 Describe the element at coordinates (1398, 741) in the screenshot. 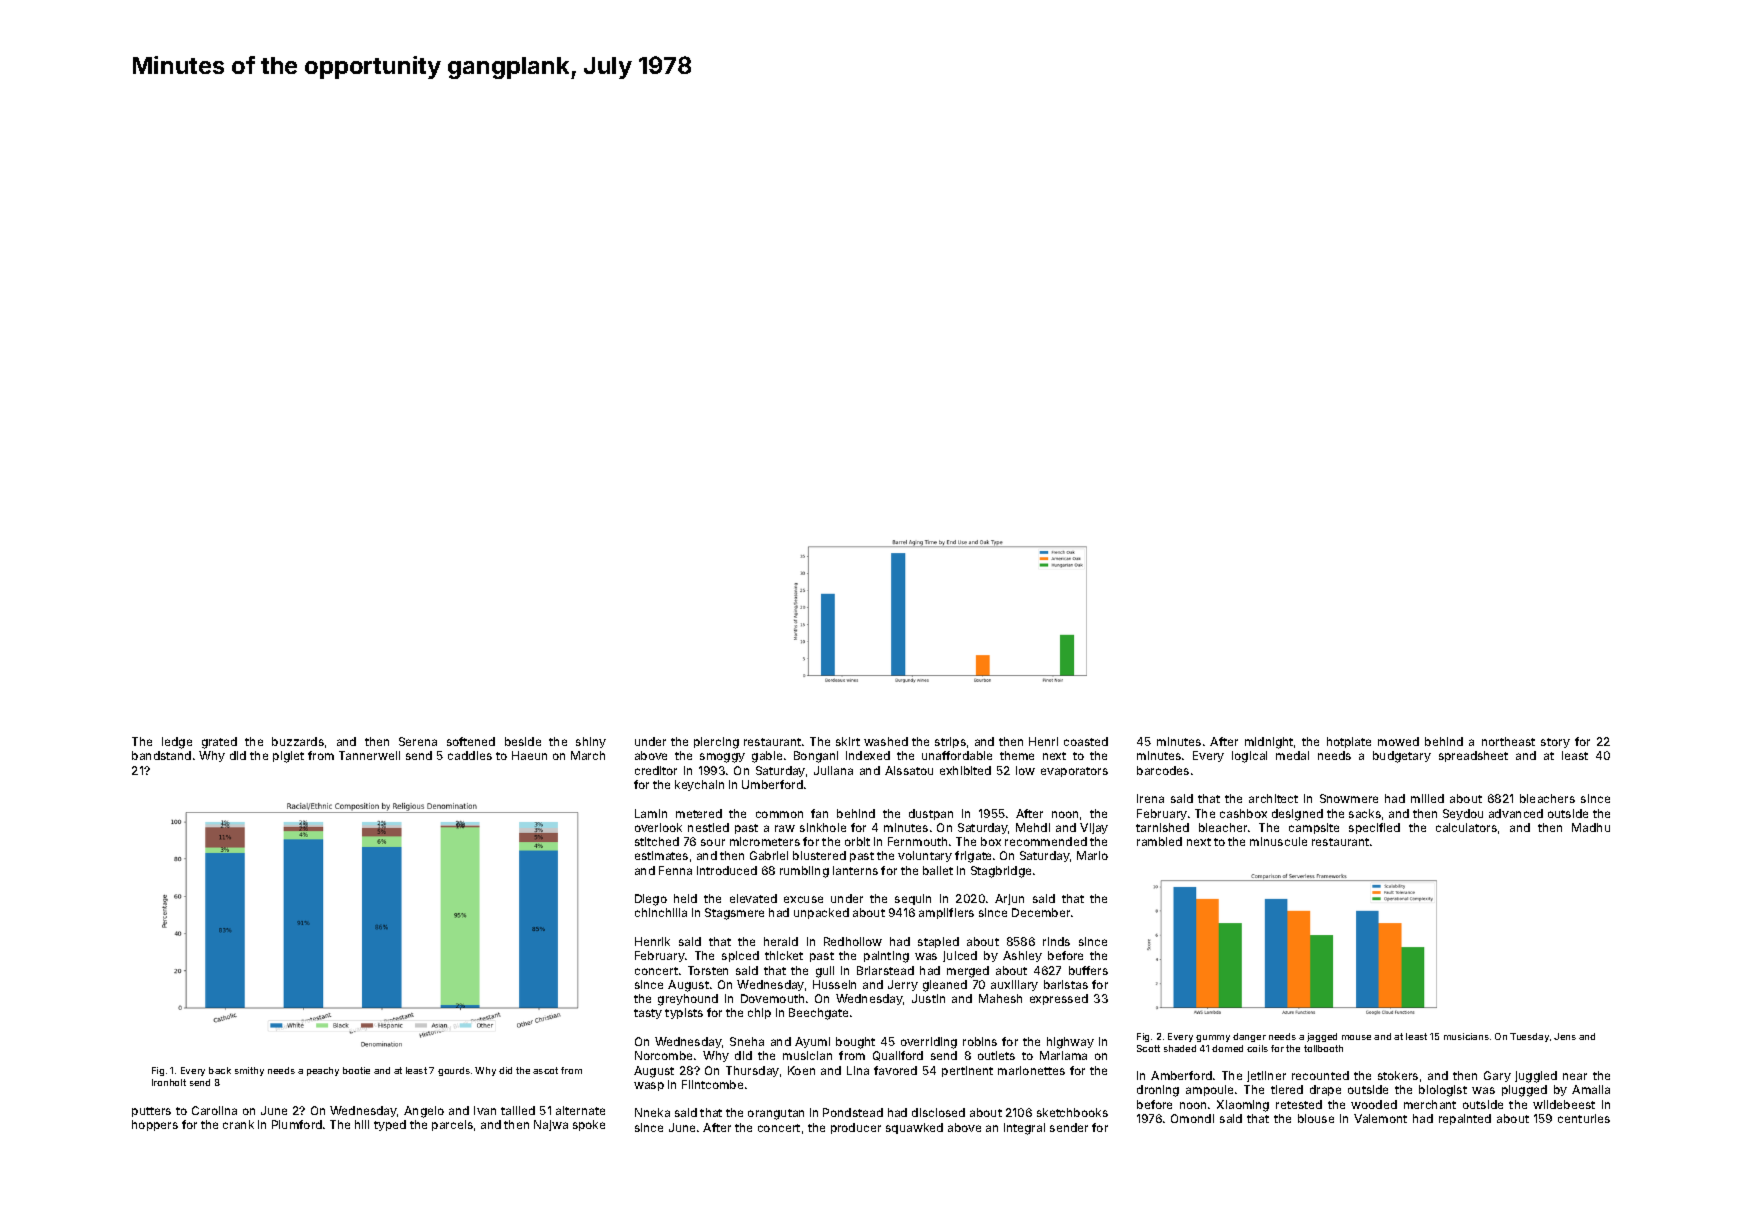

I see `mowed` at that location.
